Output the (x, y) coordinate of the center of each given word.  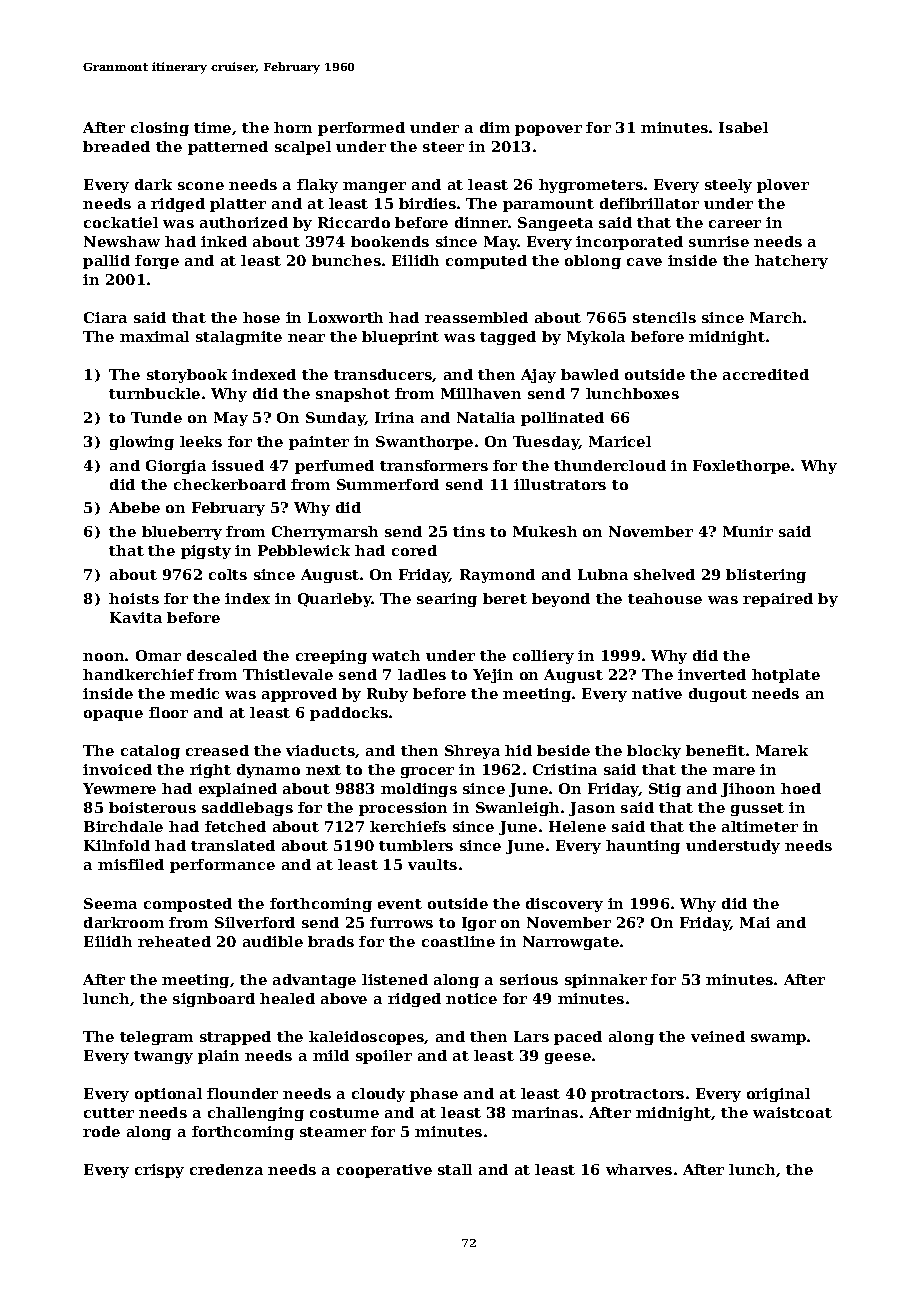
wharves (639, 1169)
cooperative (384, 1171)
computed (486, 262)
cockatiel (121, 222)
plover (783, 186)
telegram (156, 1038)
